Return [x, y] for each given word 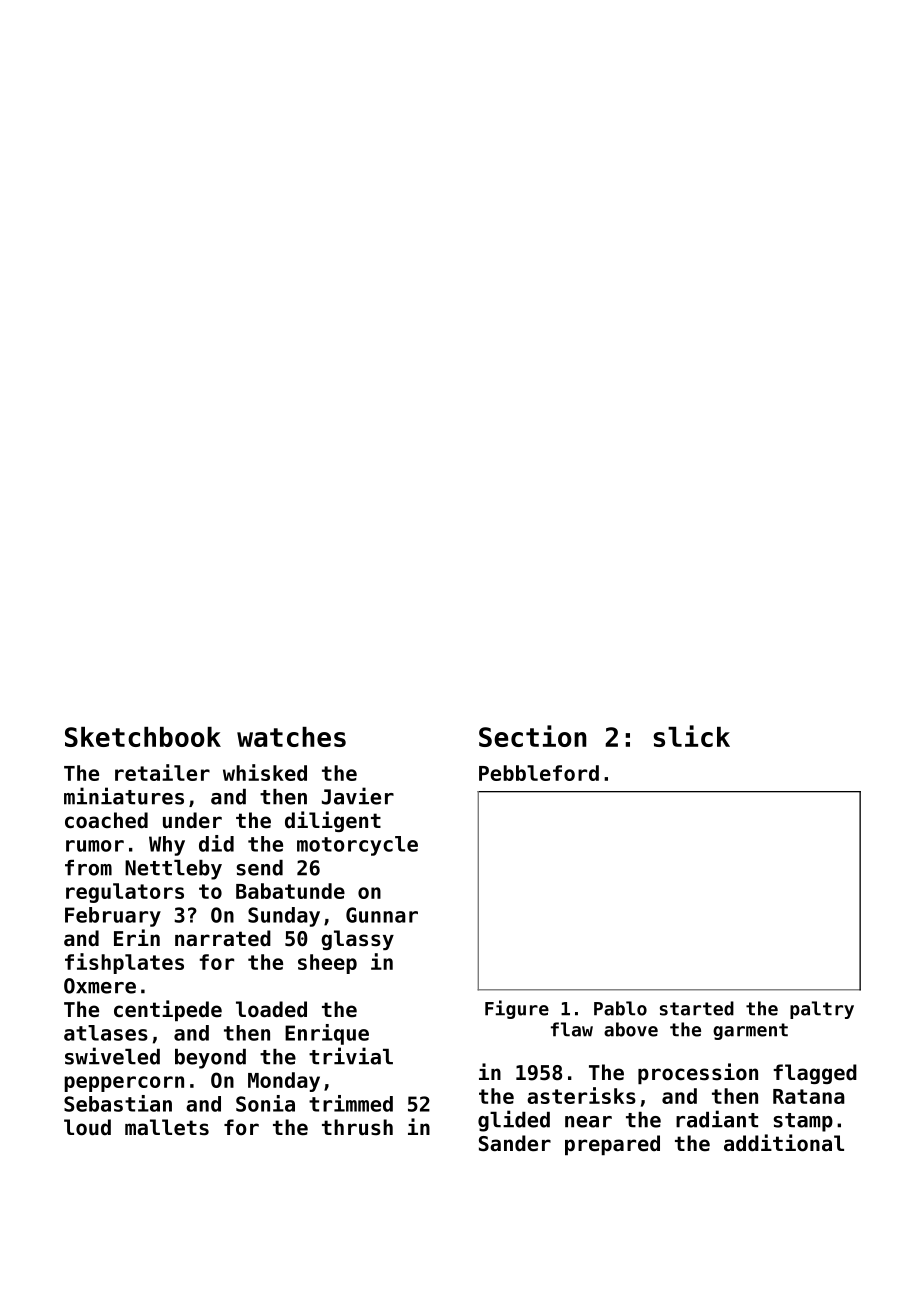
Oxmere [100, 986]
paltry [822, 1010]
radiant [717, 1119]
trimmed [351, 1103]
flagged [815, 1074]
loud [87, 1127]
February [113, 917]
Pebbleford [539, 773]
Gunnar [382, 915]
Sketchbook [143, 737]
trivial [351, 1056]
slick [691, 736]
